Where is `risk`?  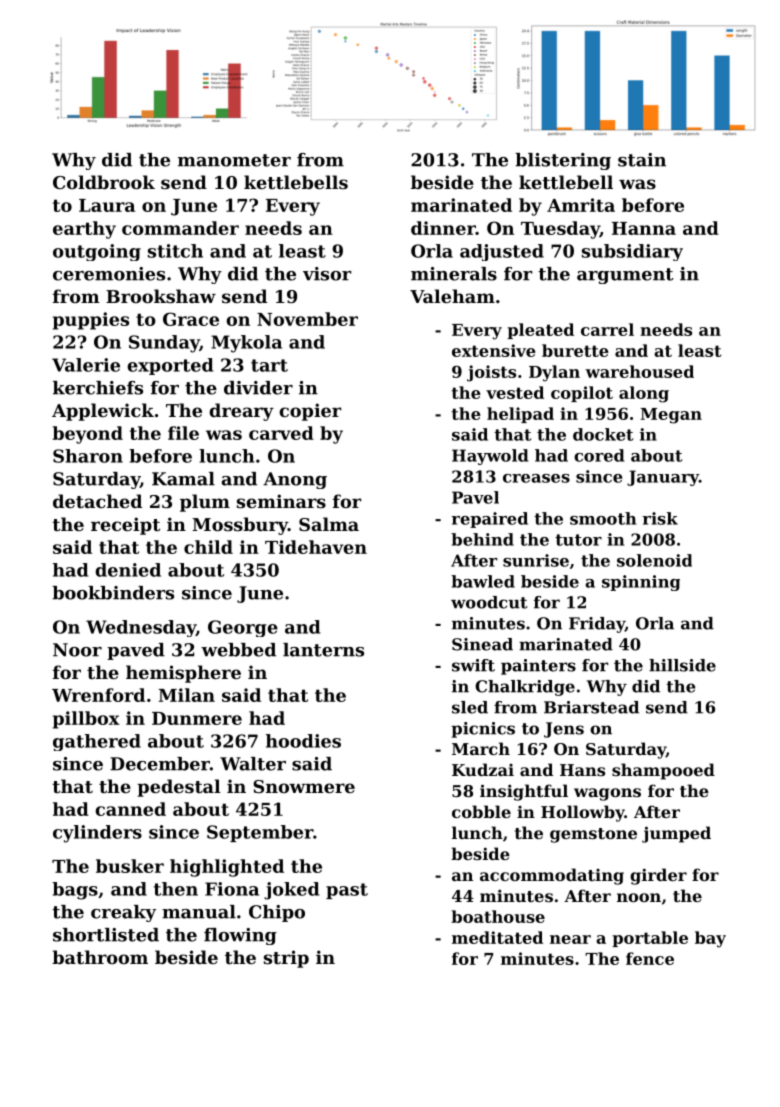
risk is located at coordinates (660, 518).
